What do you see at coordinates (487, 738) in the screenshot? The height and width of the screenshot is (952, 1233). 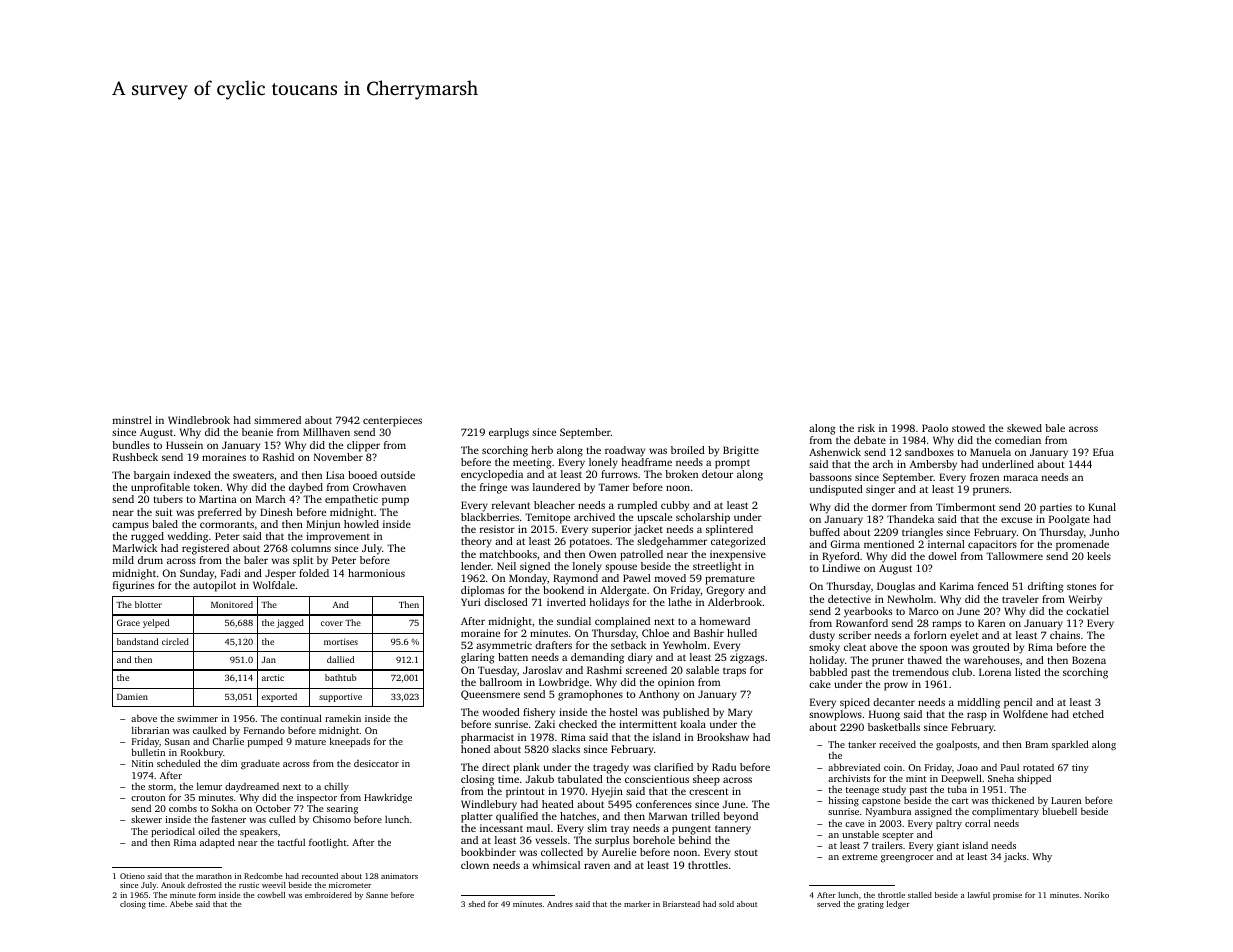 I see `pharmacist` at bounding box center [487, 738].
